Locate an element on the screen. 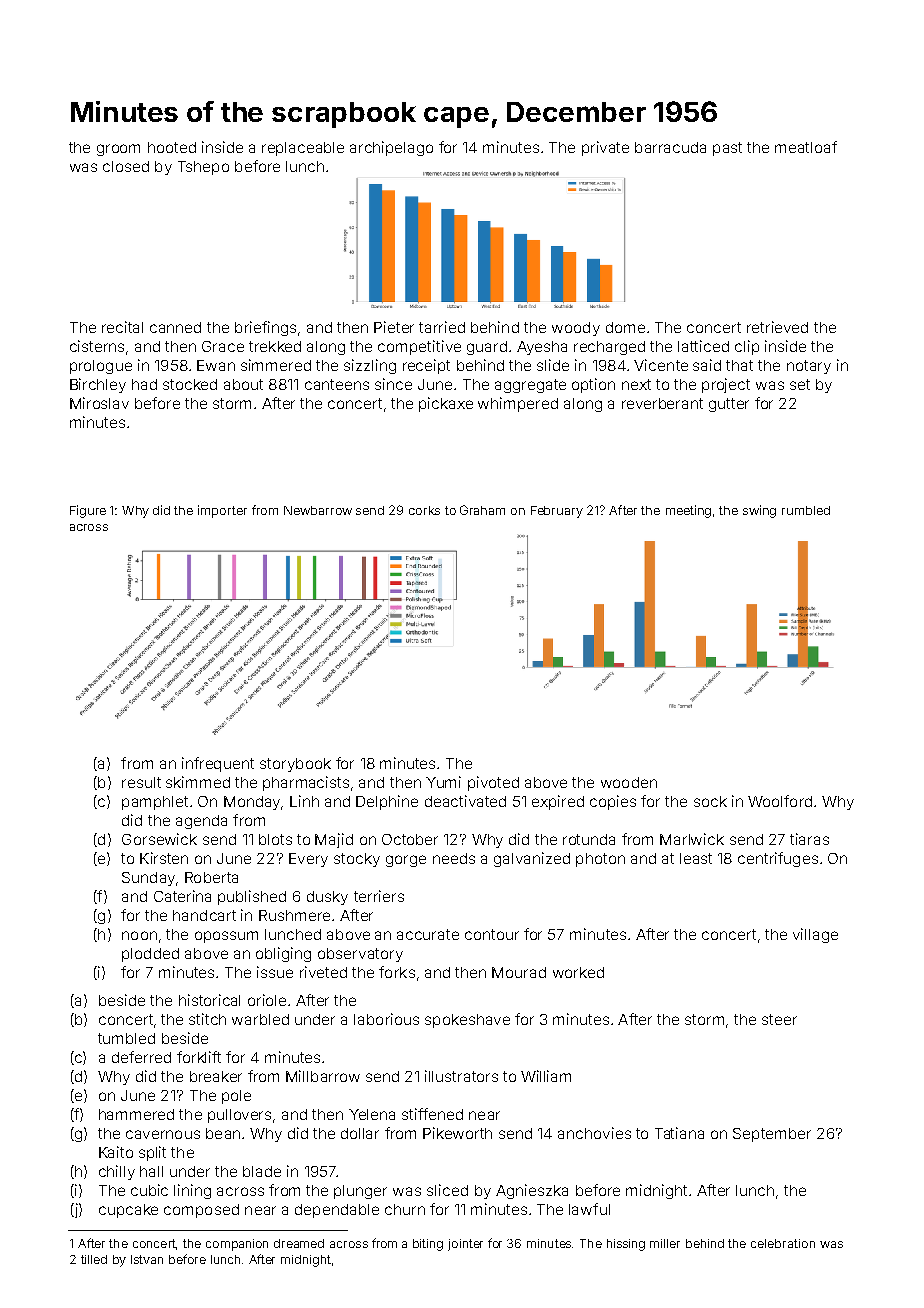 This screenshot has width=924, height=1308. corks is located at coordinates (424, 510).
